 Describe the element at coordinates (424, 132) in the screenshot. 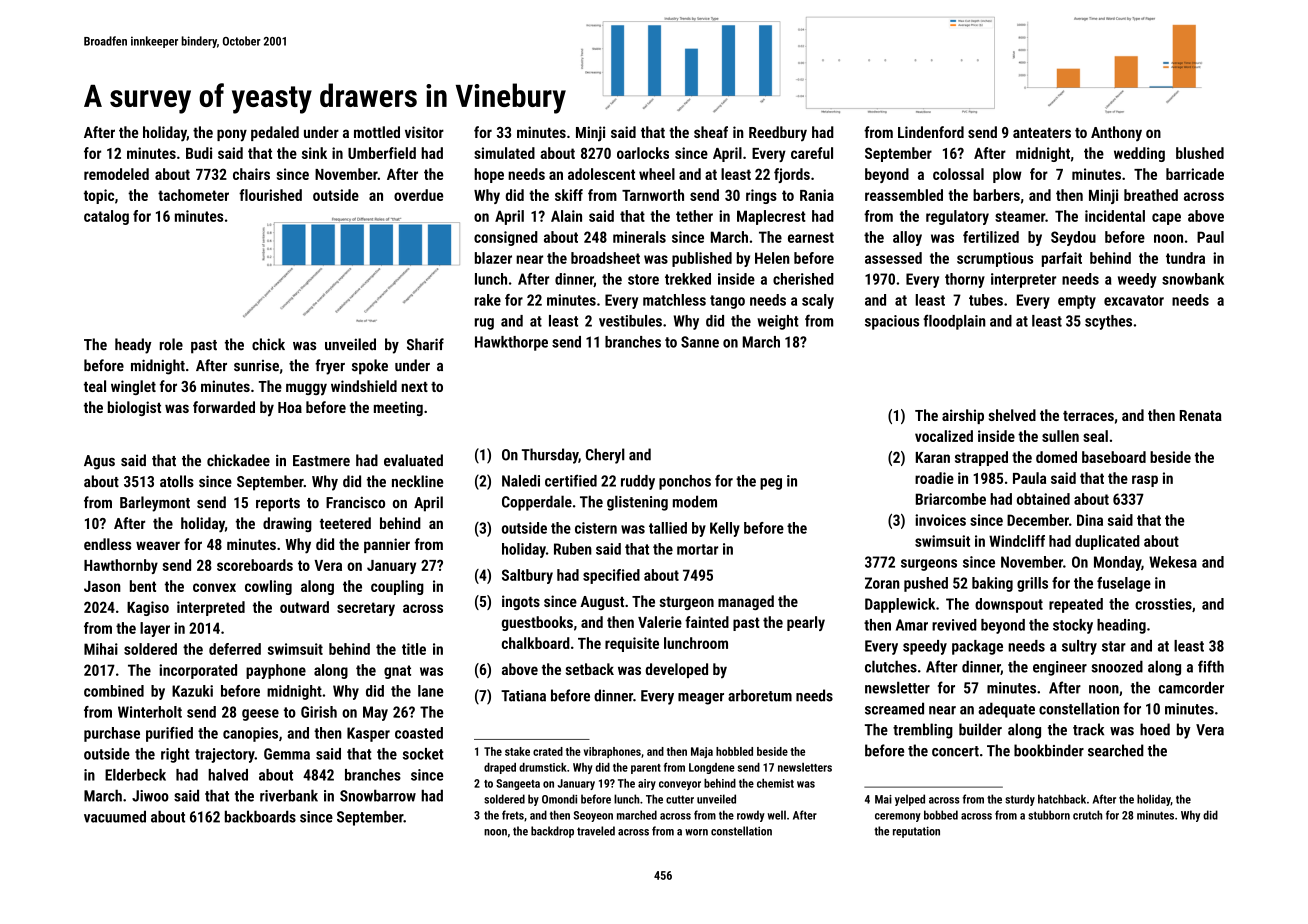

I see `visitor` at that location.
